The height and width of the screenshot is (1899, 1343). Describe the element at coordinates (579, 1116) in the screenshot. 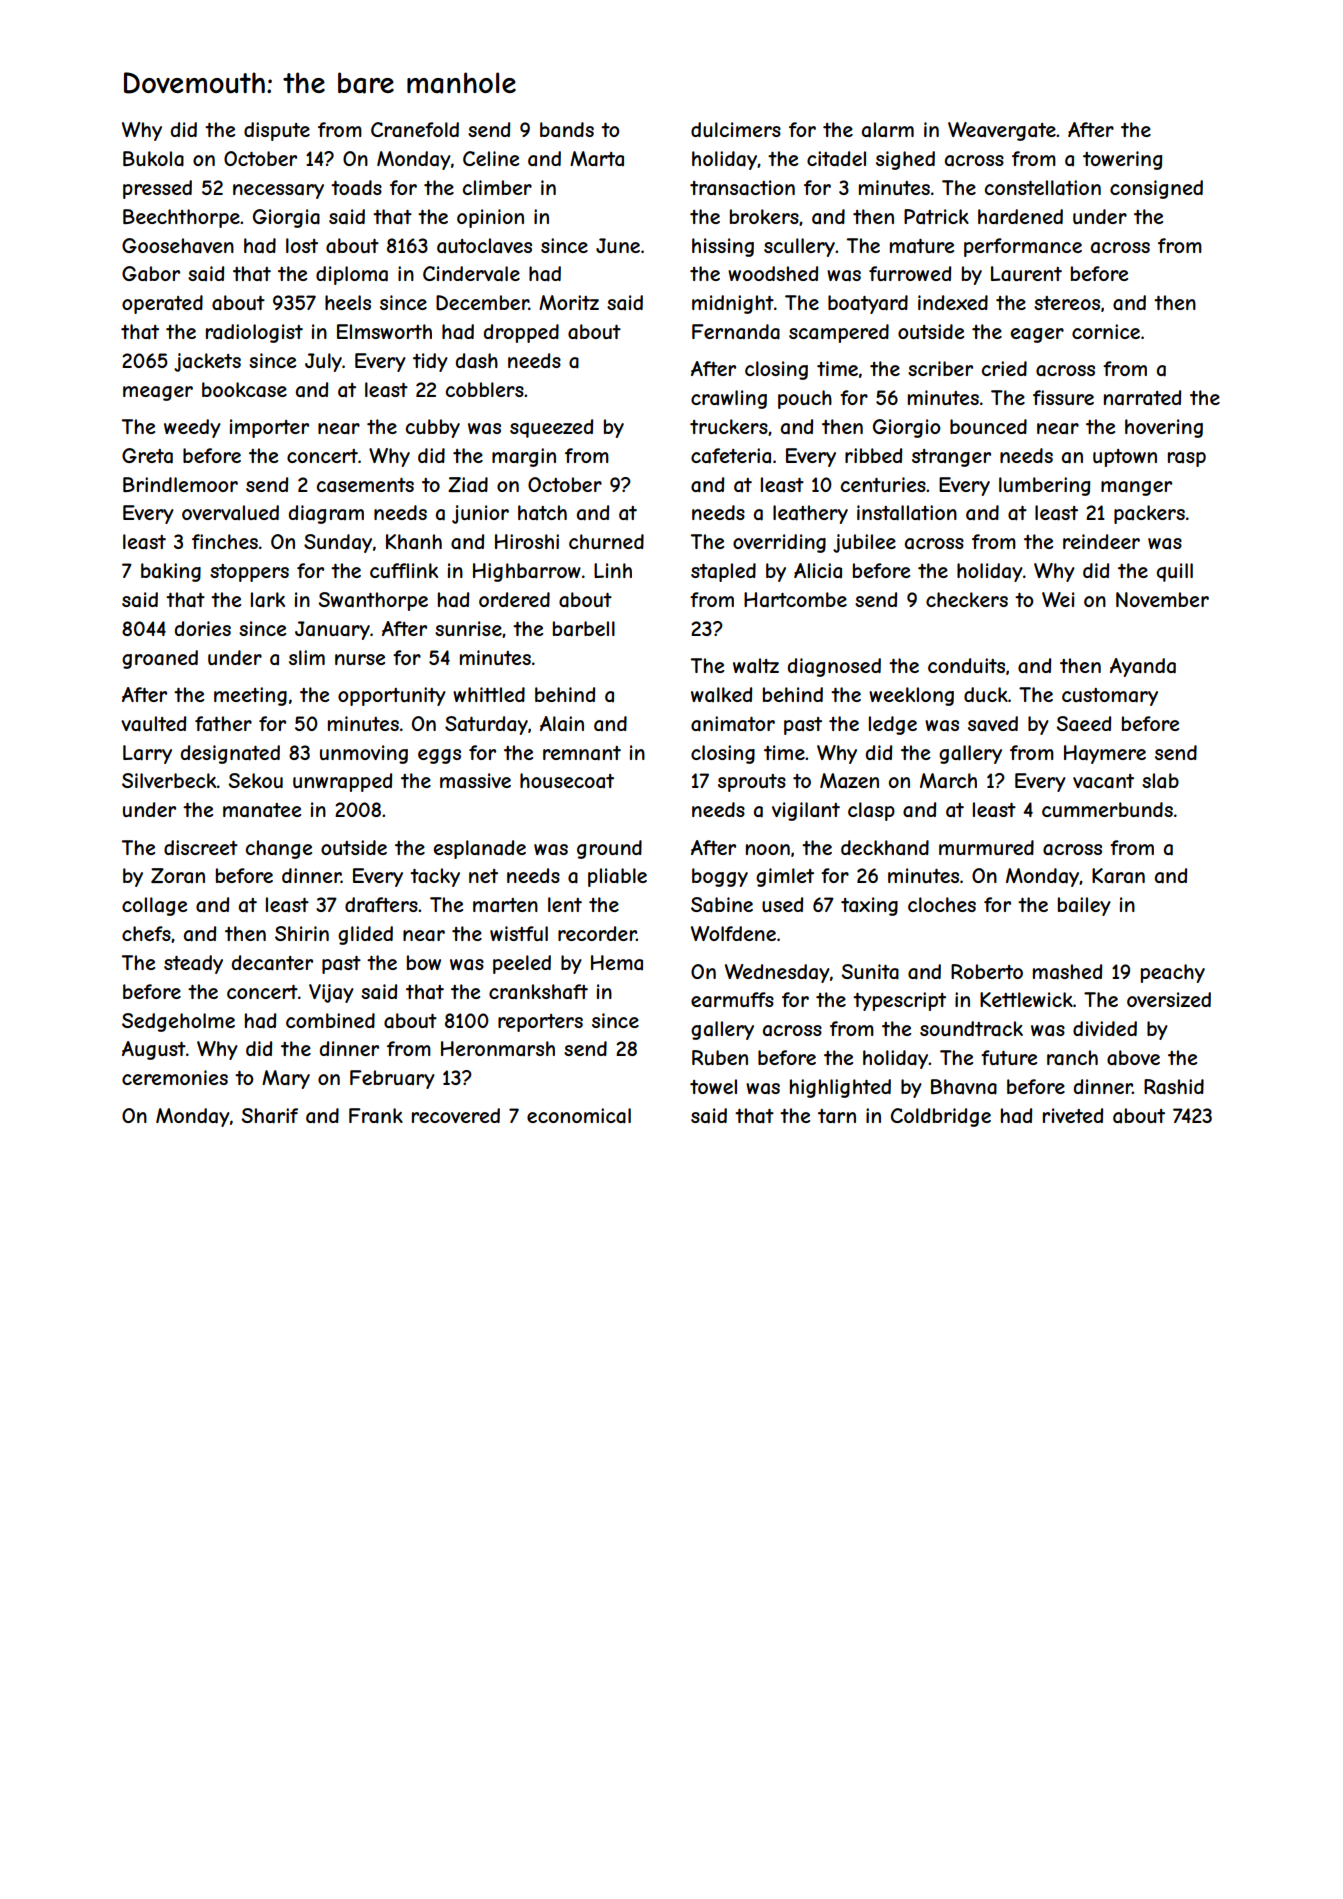

I see `economical` at that location.
